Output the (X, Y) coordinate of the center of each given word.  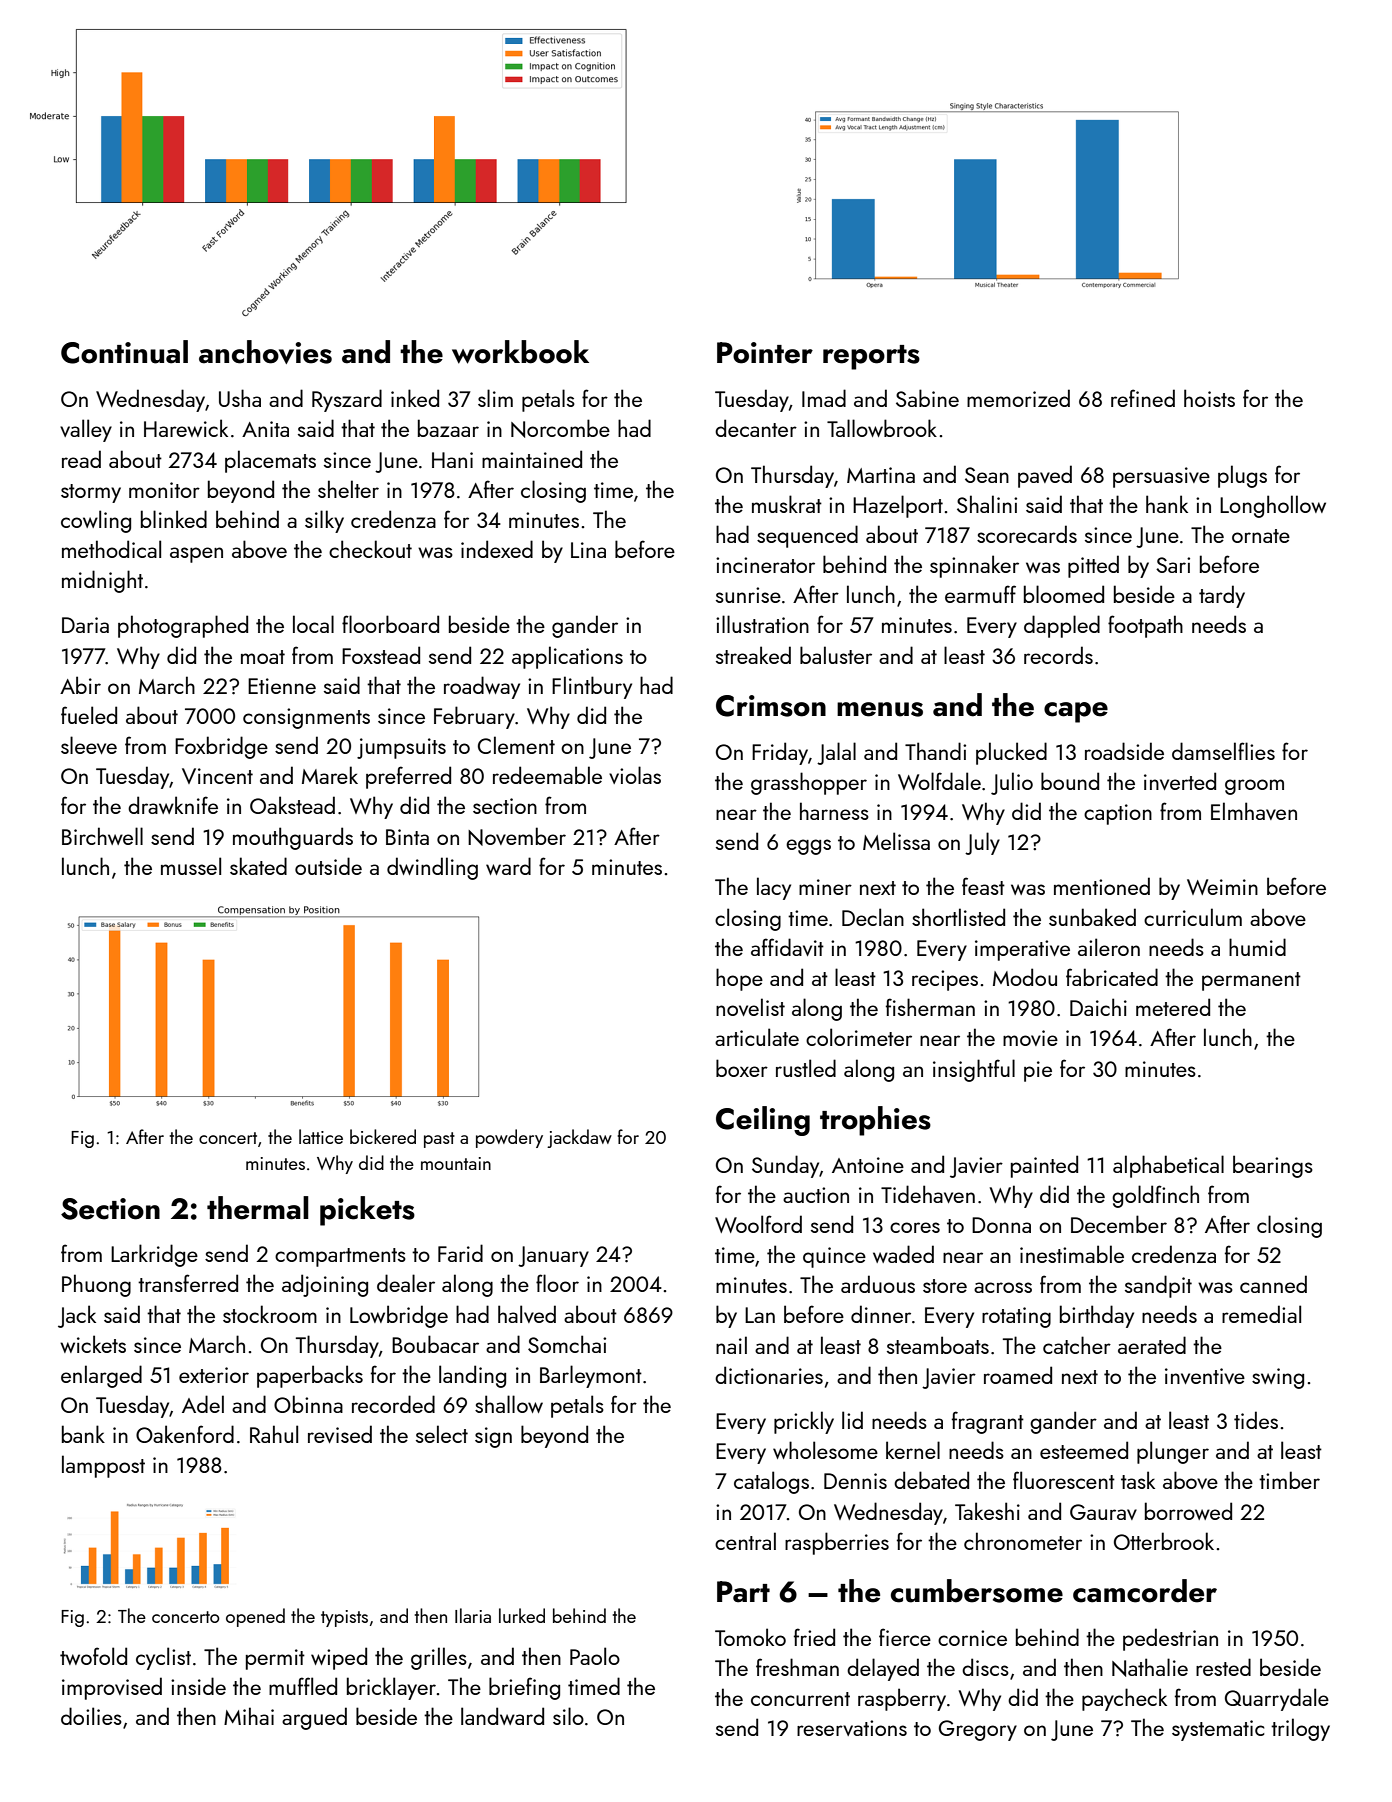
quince (834, 1257)
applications (567, 657)
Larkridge (154, 1255)
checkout (370, 549)
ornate (1261, 536)
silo (568, 1716)
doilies (91, 1716)
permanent (1251, 981)
